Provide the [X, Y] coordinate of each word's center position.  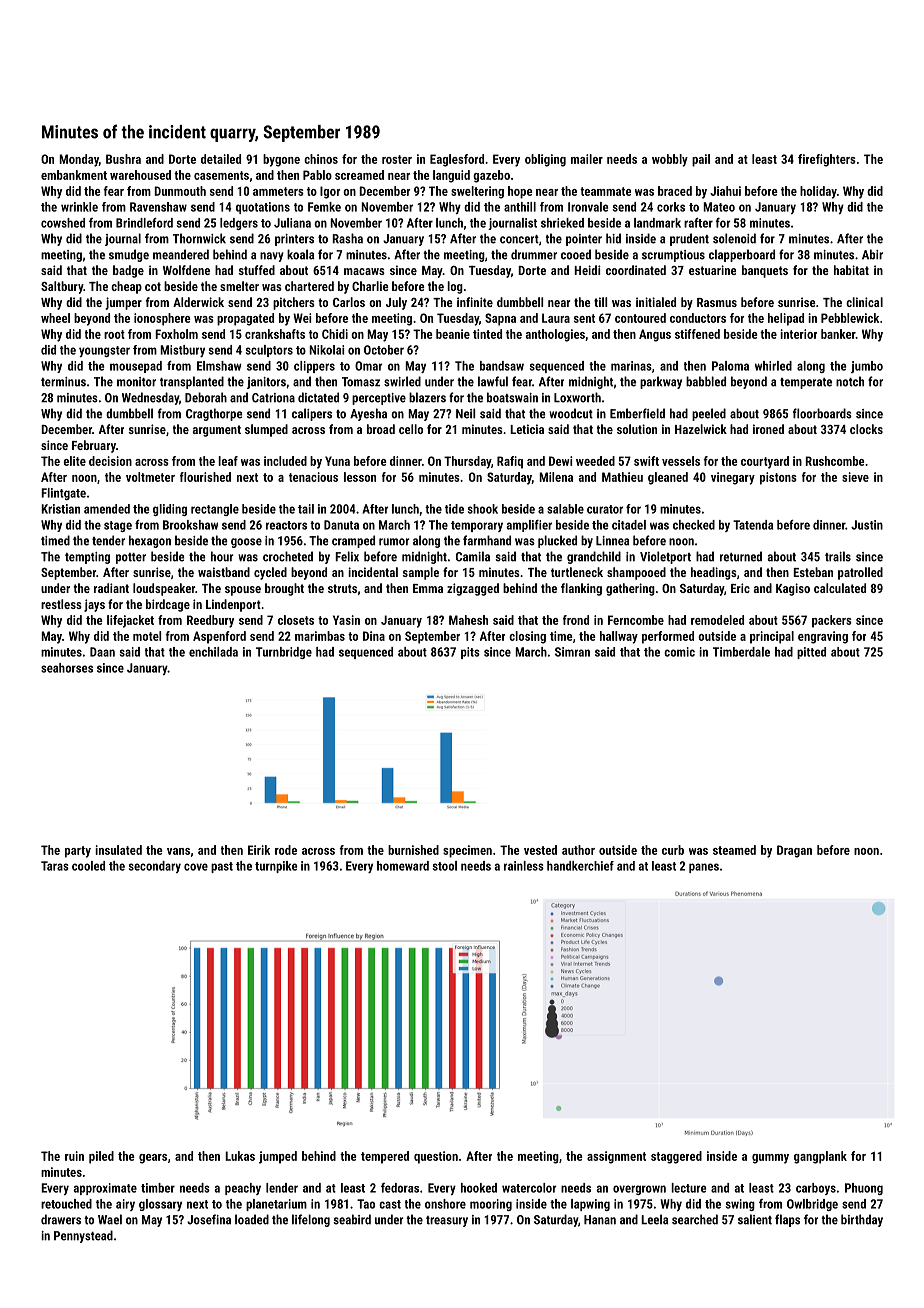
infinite [475, 302]
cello [411, 429]
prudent [689, 239]
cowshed [63, 223]
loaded [252, 1219]
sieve [855, 477]
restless [61, 604]
